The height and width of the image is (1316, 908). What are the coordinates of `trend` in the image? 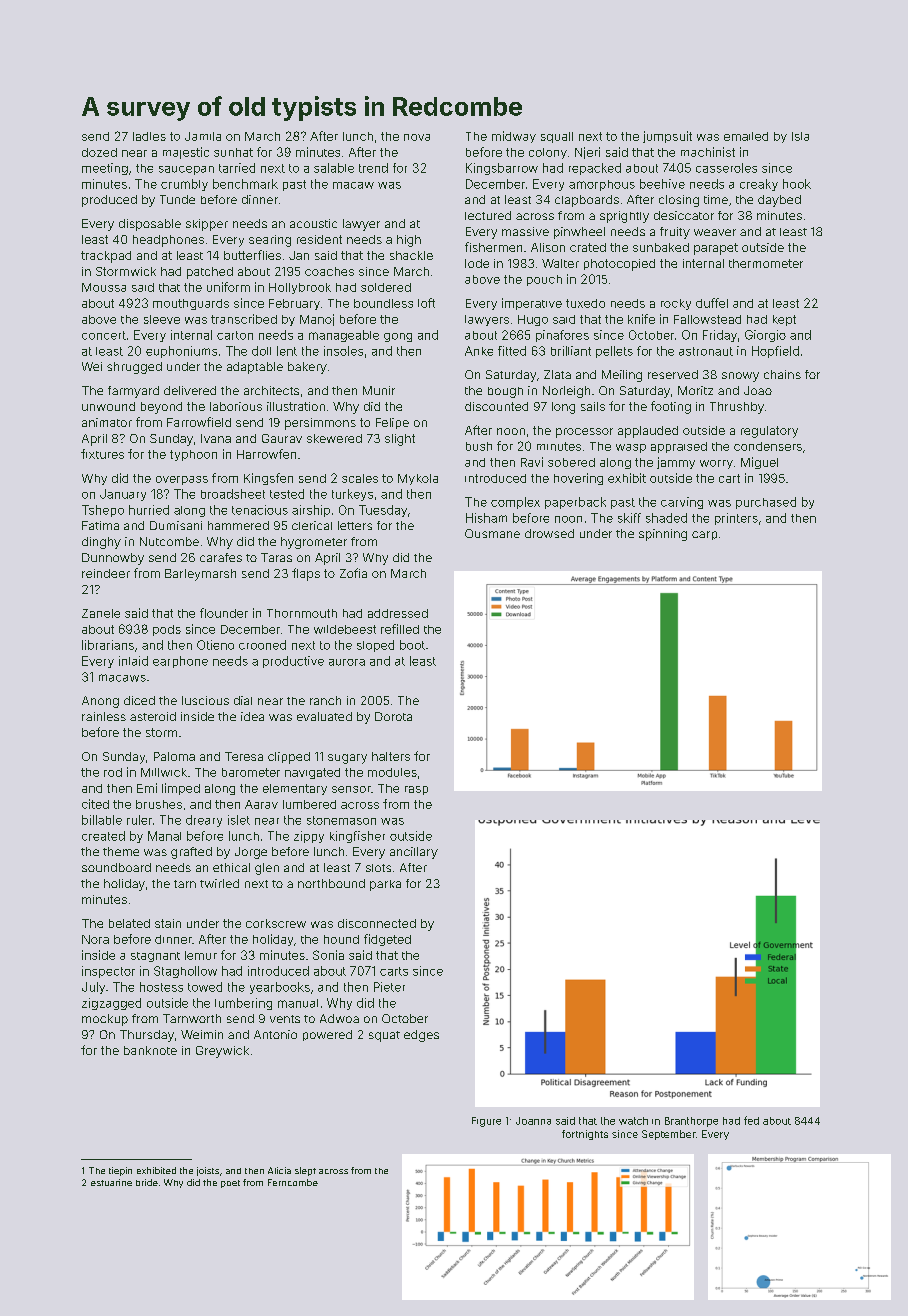 It's located at (373, 168).
